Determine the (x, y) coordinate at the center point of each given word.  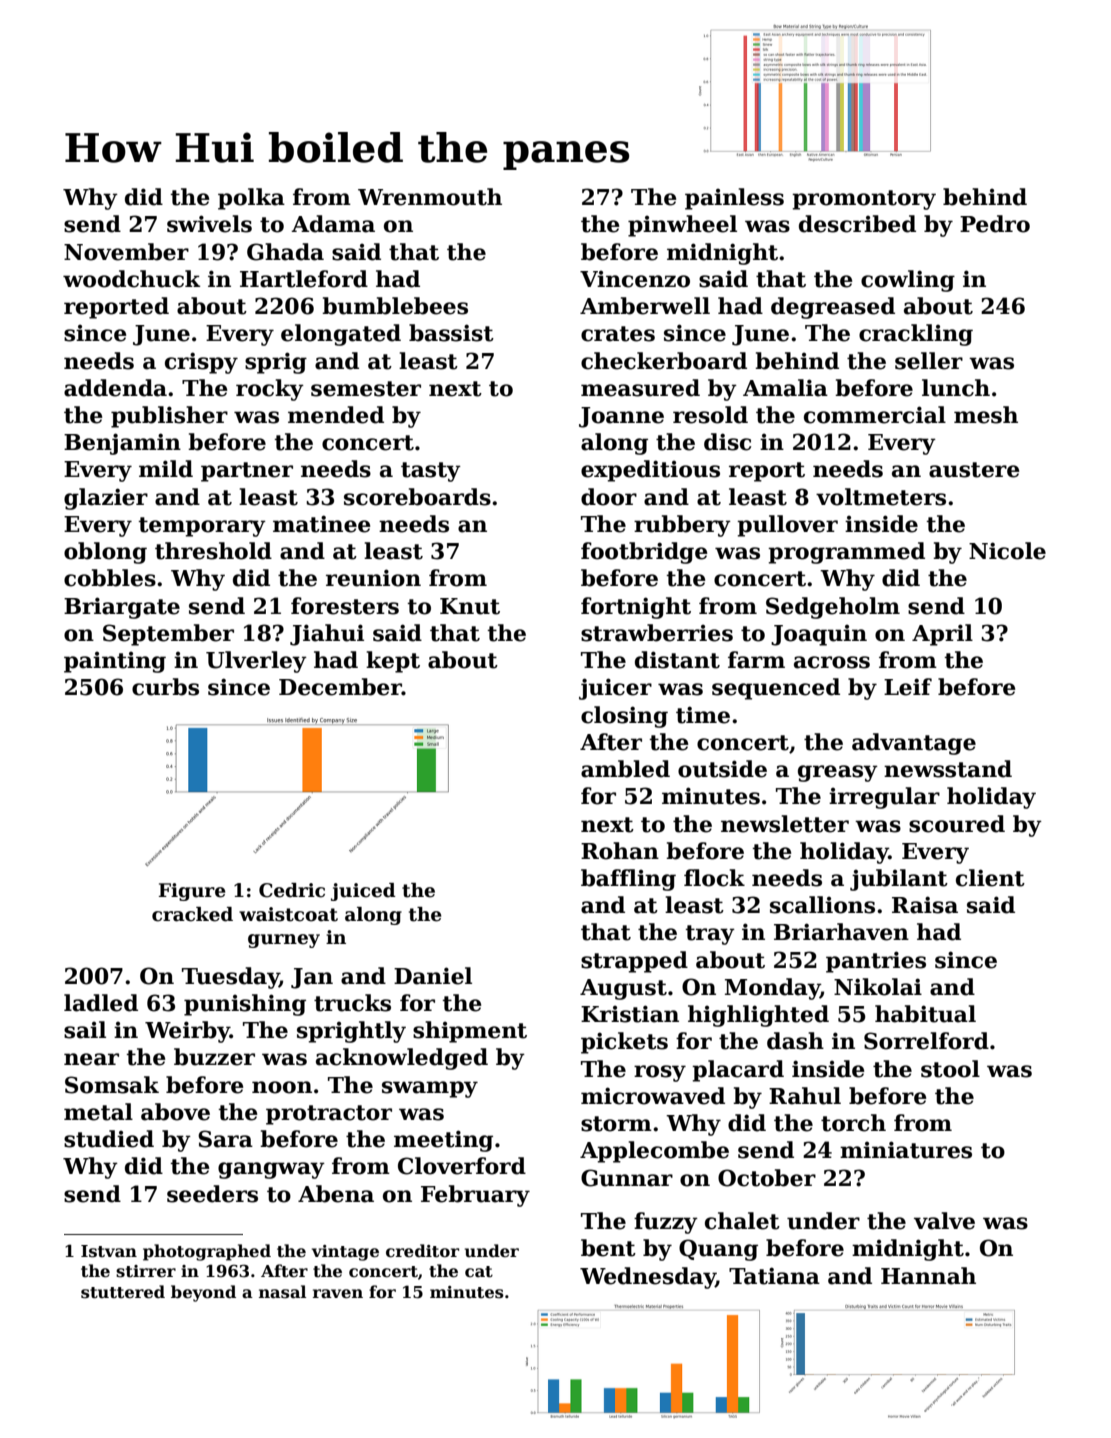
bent (608, 1248)
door (609, 497)
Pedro (995, 224)
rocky (270, 390)
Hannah (928, 1276)
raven (338, 1294)
